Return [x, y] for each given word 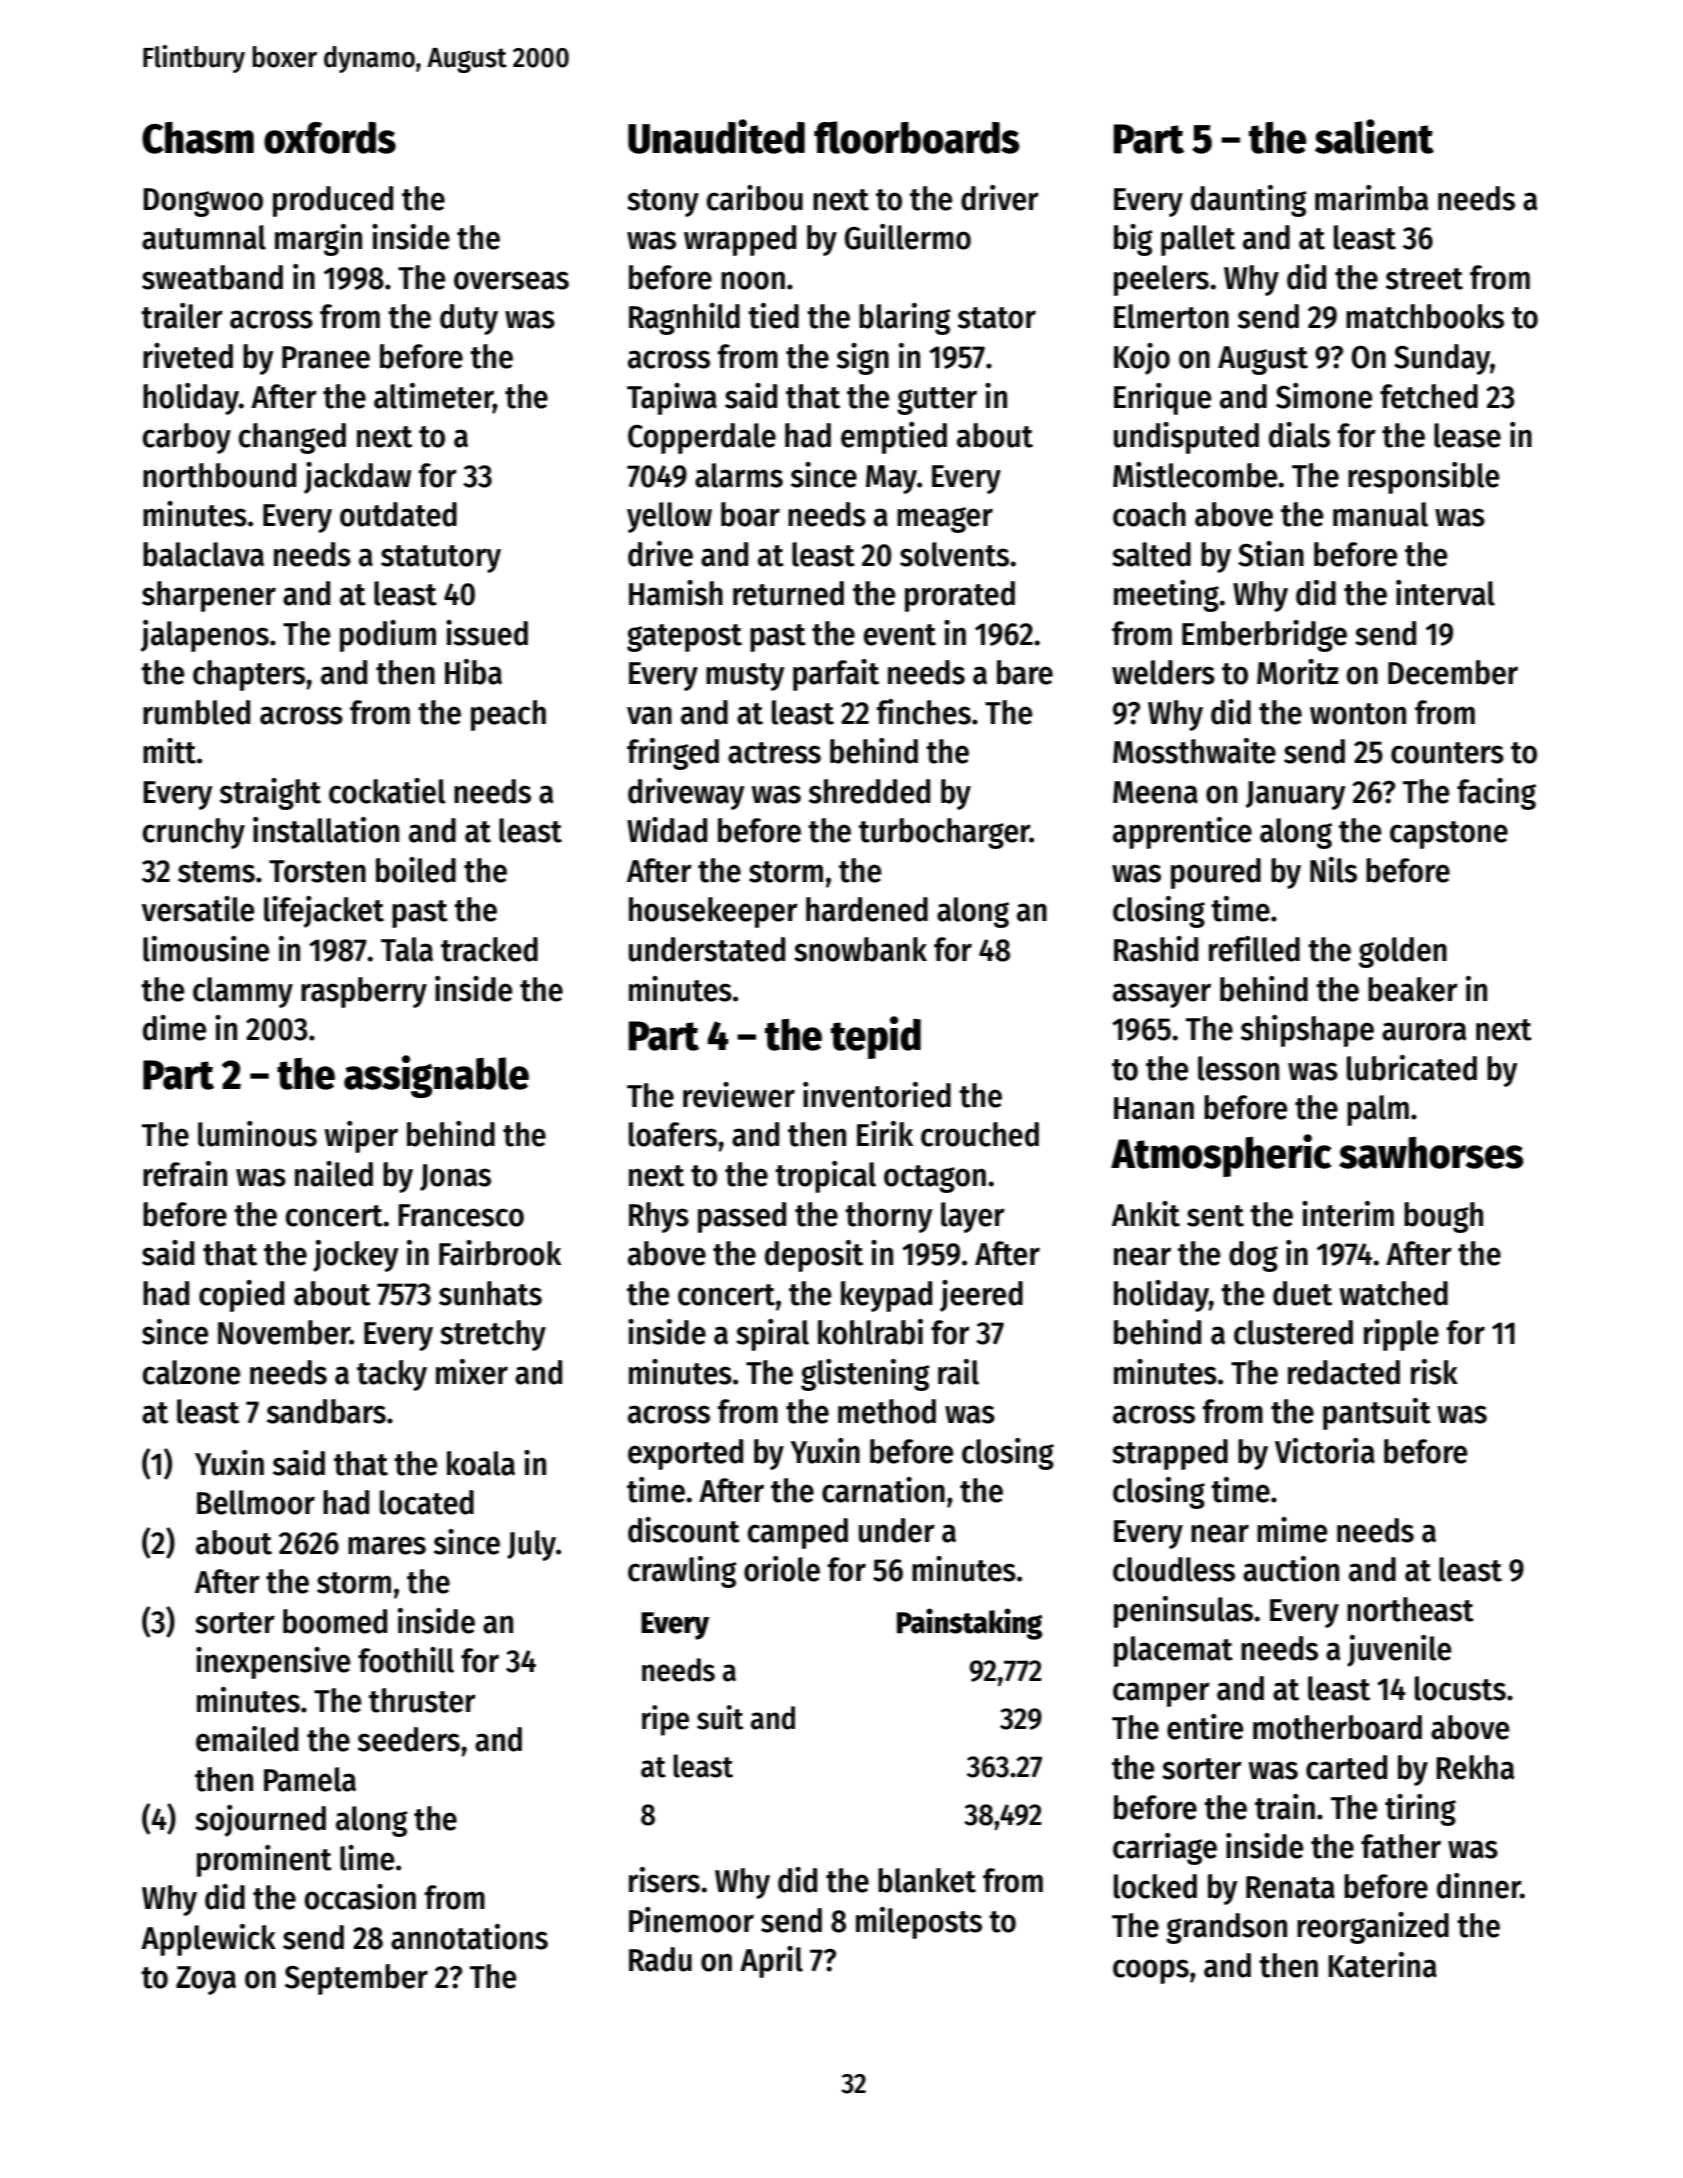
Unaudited [716, 136]
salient [1374, 136]
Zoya [206, 1980]
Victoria [1325, 1451]
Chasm [198, 138]
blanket [927, 1880]
